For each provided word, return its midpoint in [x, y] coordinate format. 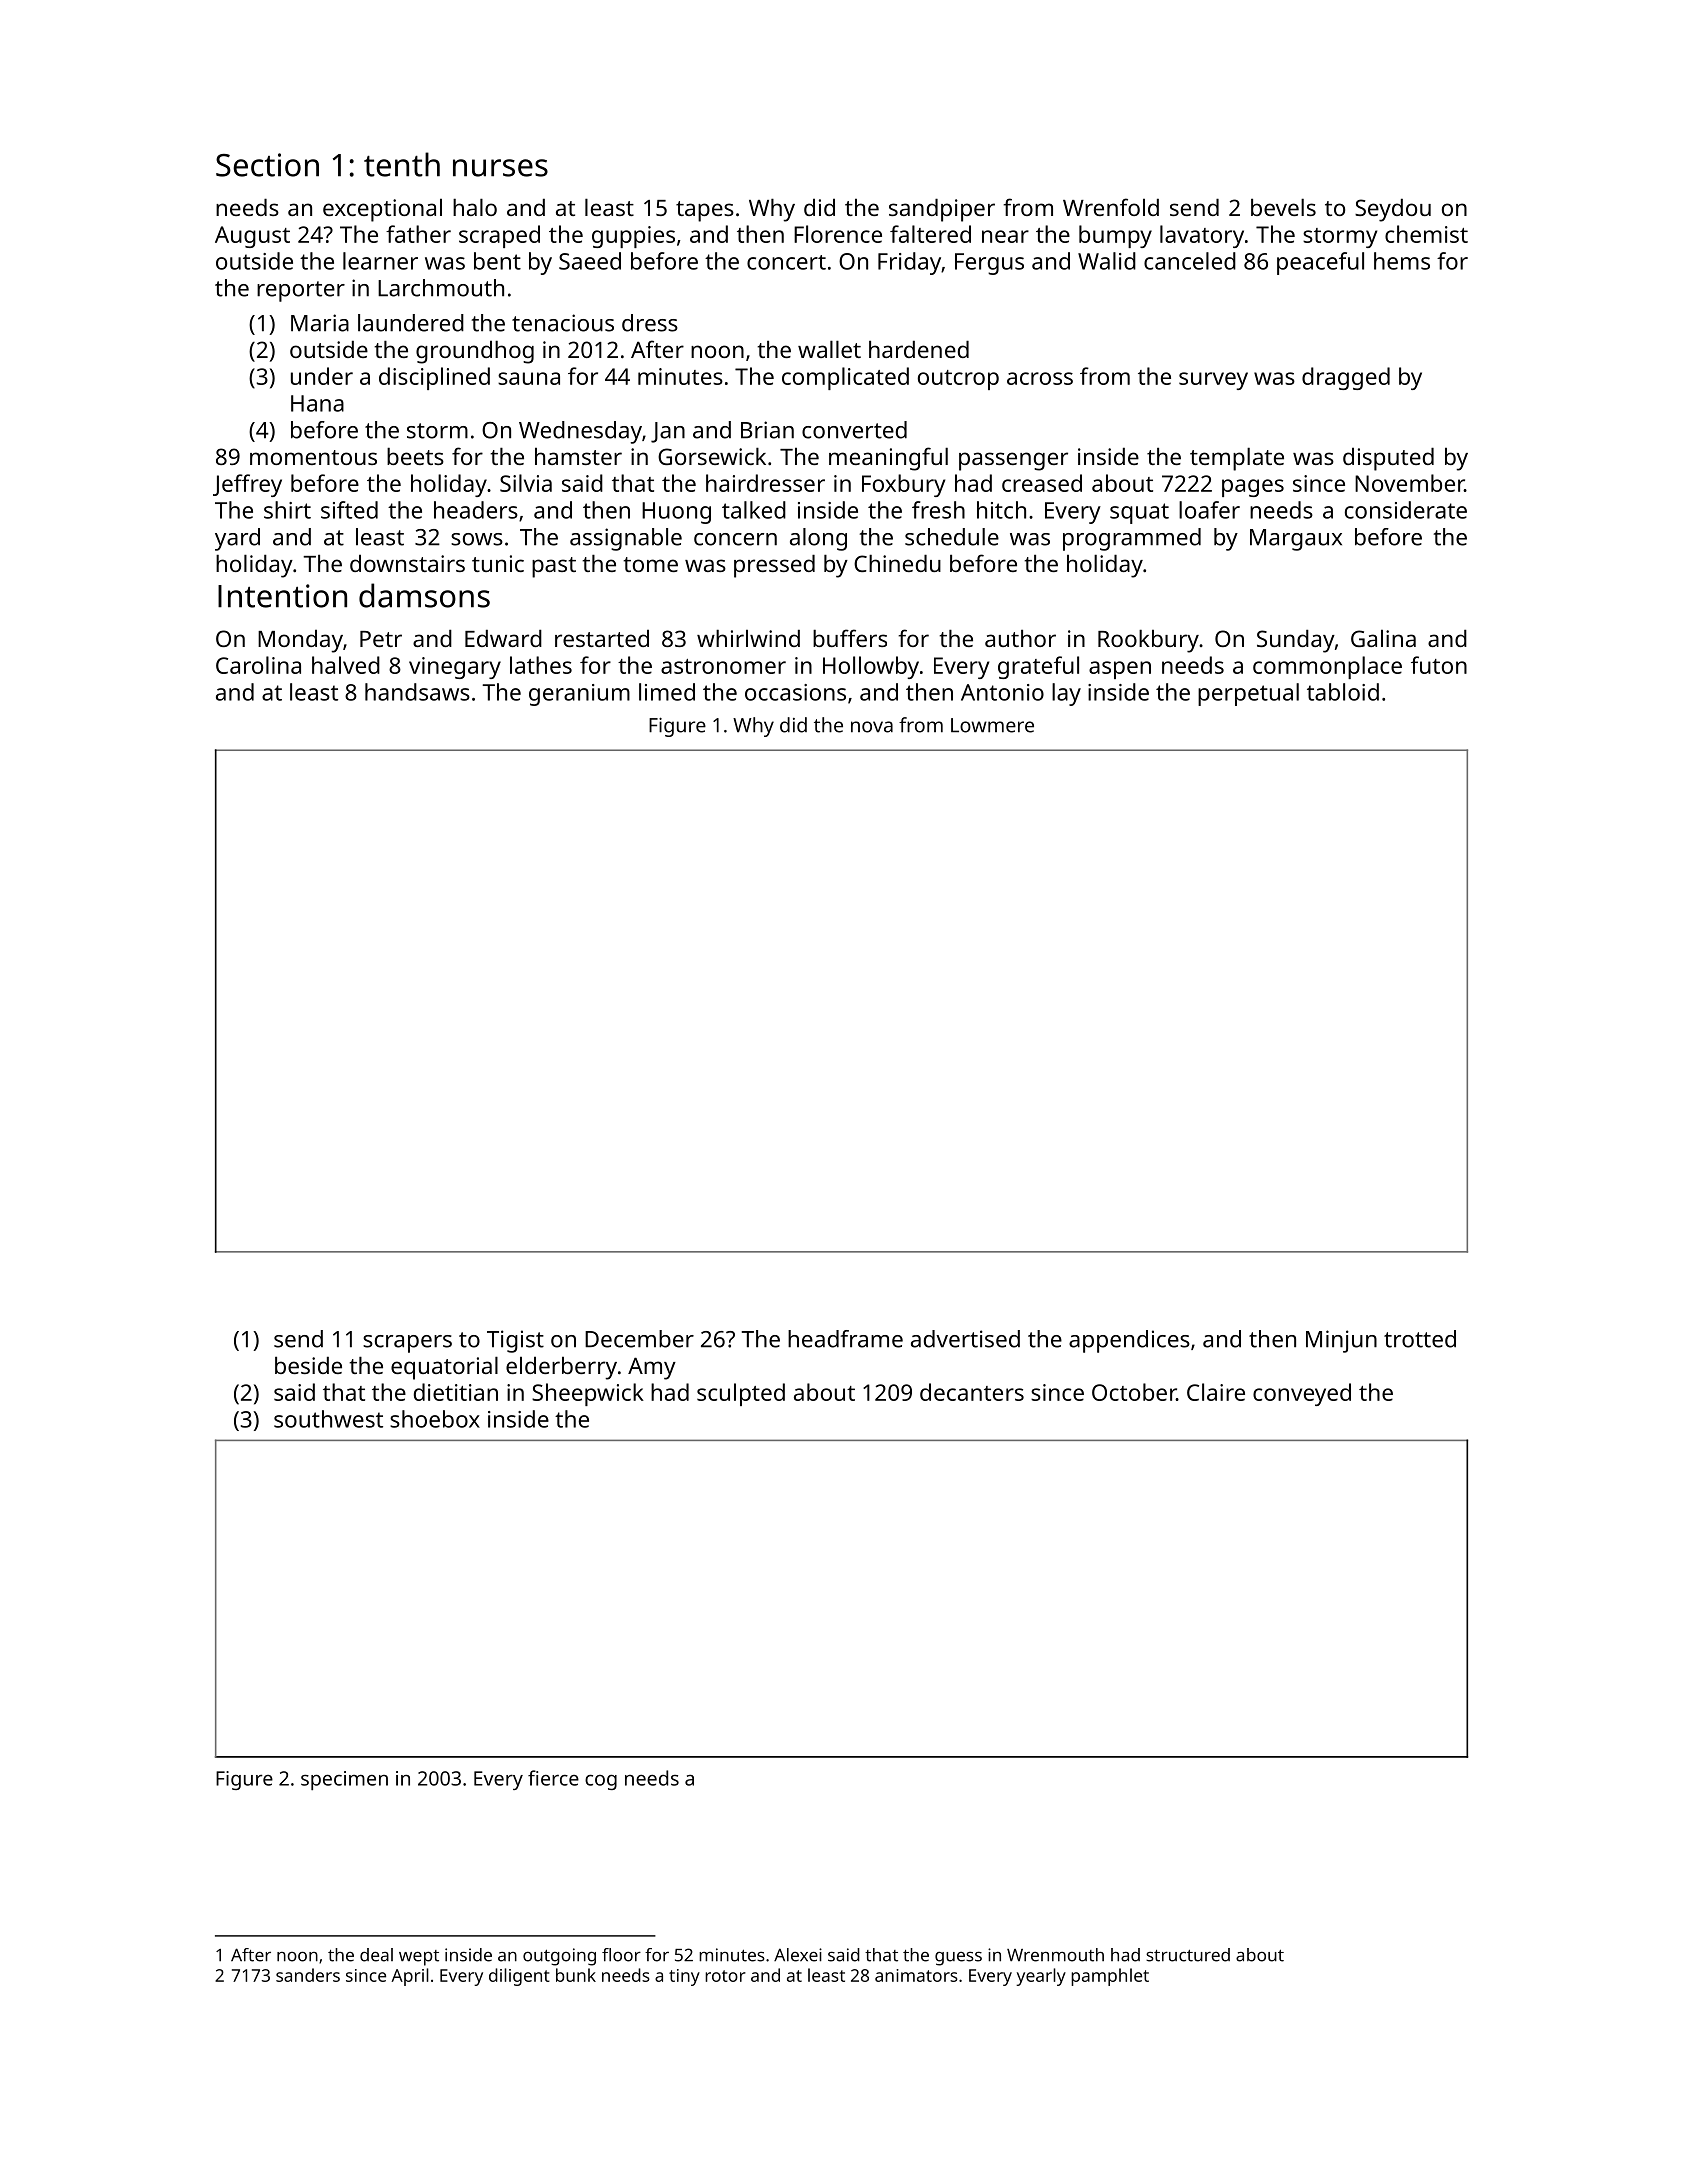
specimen [344, 1780]
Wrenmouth [1055, 1955]
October [1134, 1392]
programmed [1132, 539]
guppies [633, 237]
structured [1188, 1955]
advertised [965, 1339]
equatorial [444, 1368]
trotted [1420, 1339]
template [1237, 459]
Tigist [515, 1341]
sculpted [741, 1394]
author [1020, 638]
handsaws [417, 692]
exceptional [382, 210]
